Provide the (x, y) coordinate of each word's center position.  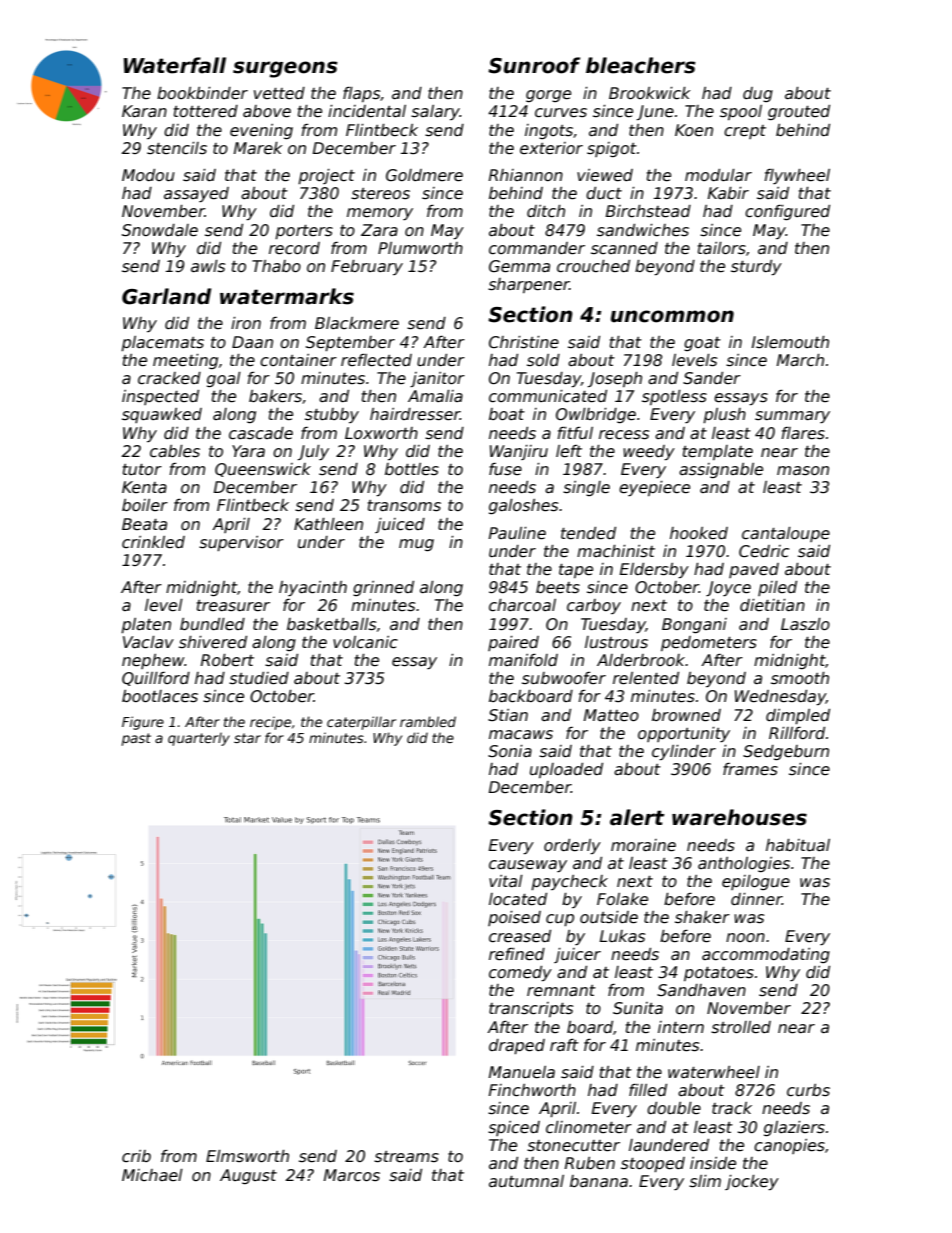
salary (435, 112)
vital (506, 881)
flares (803, 433)
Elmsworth (247, 1156)
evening (261, 131)
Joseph (615, 379)
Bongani (694, 625)
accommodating (766, 955)
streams (406, 1157)
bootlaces (160, 696)
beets (558, 587)
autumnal (526, 1181)
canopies (789, 1146)
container (298, 360)
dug (758, 94)
